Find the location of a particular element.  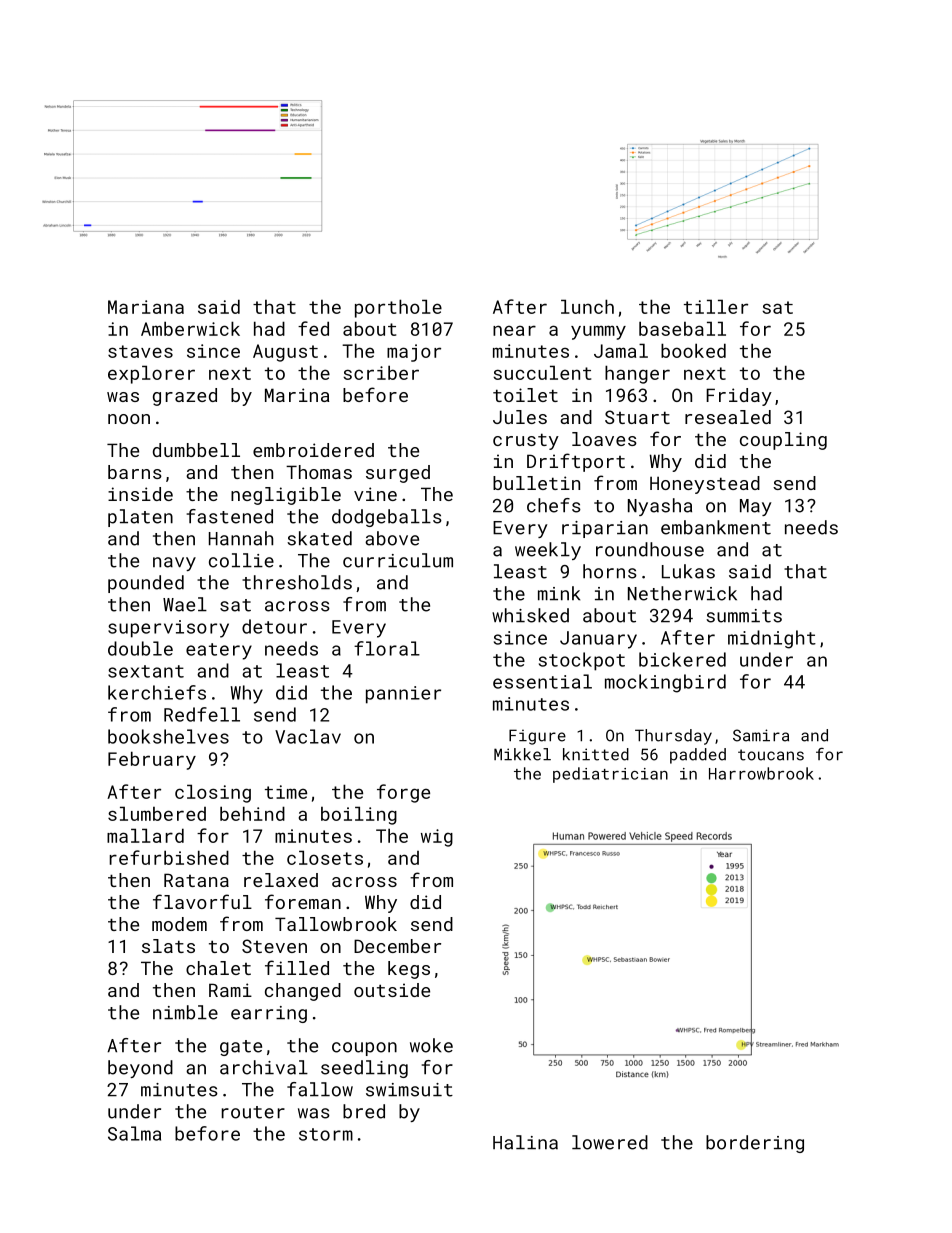

Mariana is located at coordinates (146, 307).
